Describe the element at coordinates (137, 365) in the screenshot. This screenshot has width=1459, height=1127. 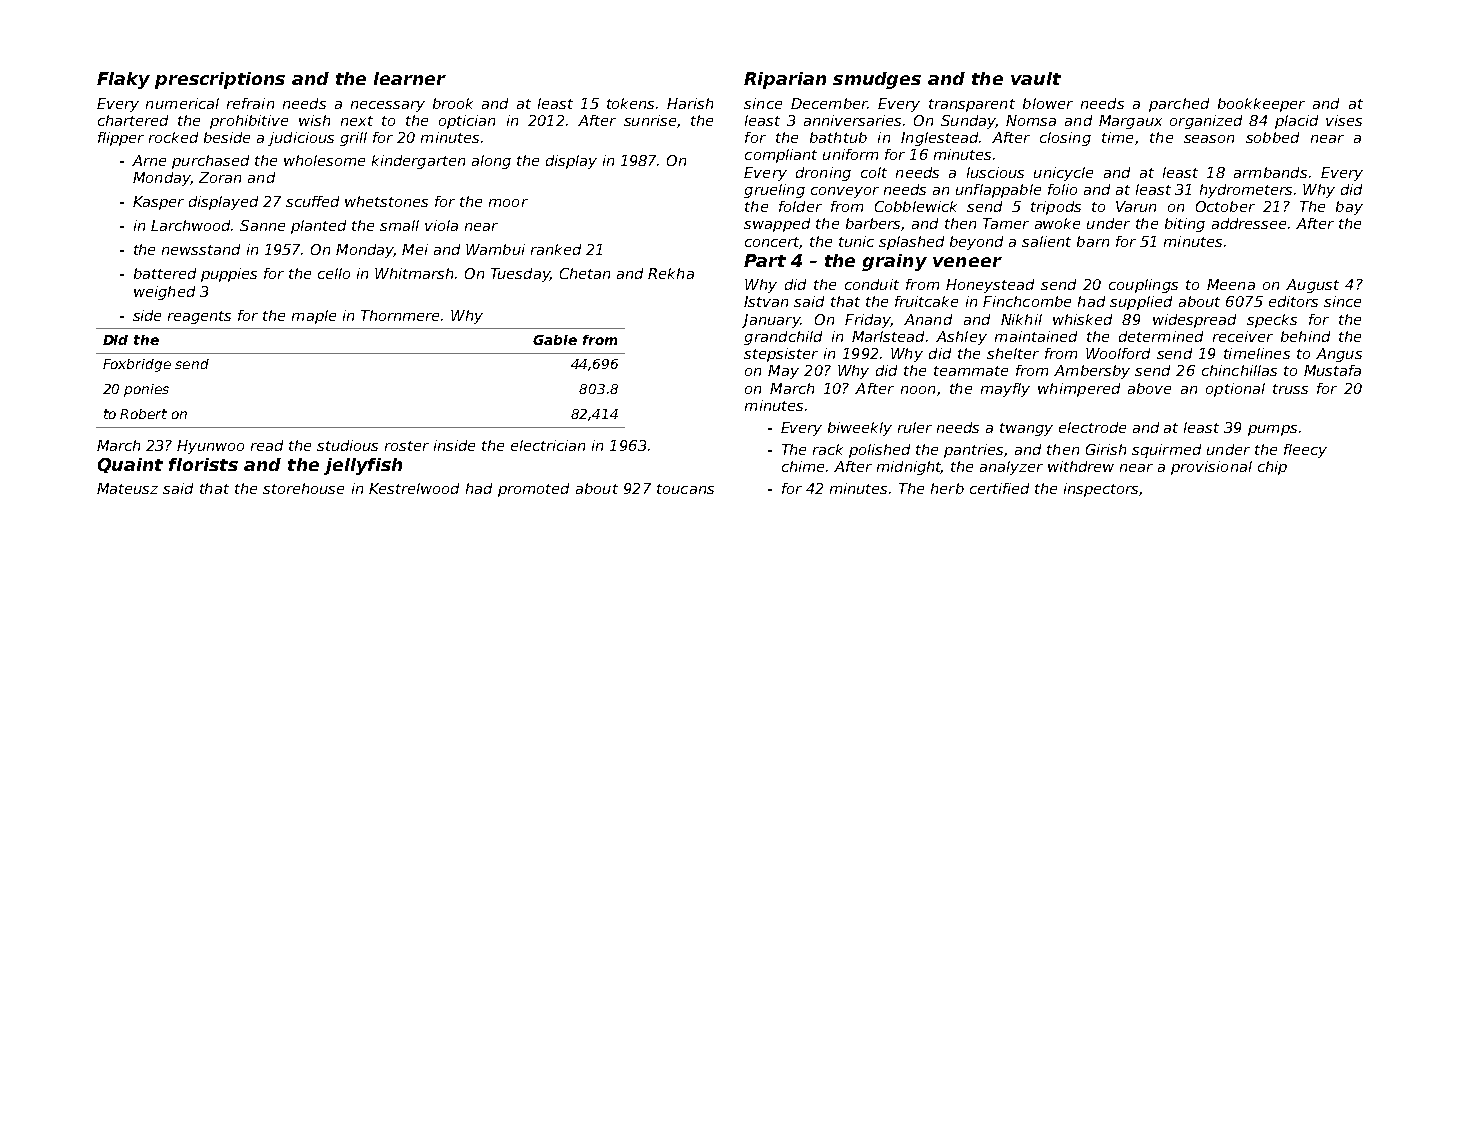
I see `Foxbridge` at that location.
